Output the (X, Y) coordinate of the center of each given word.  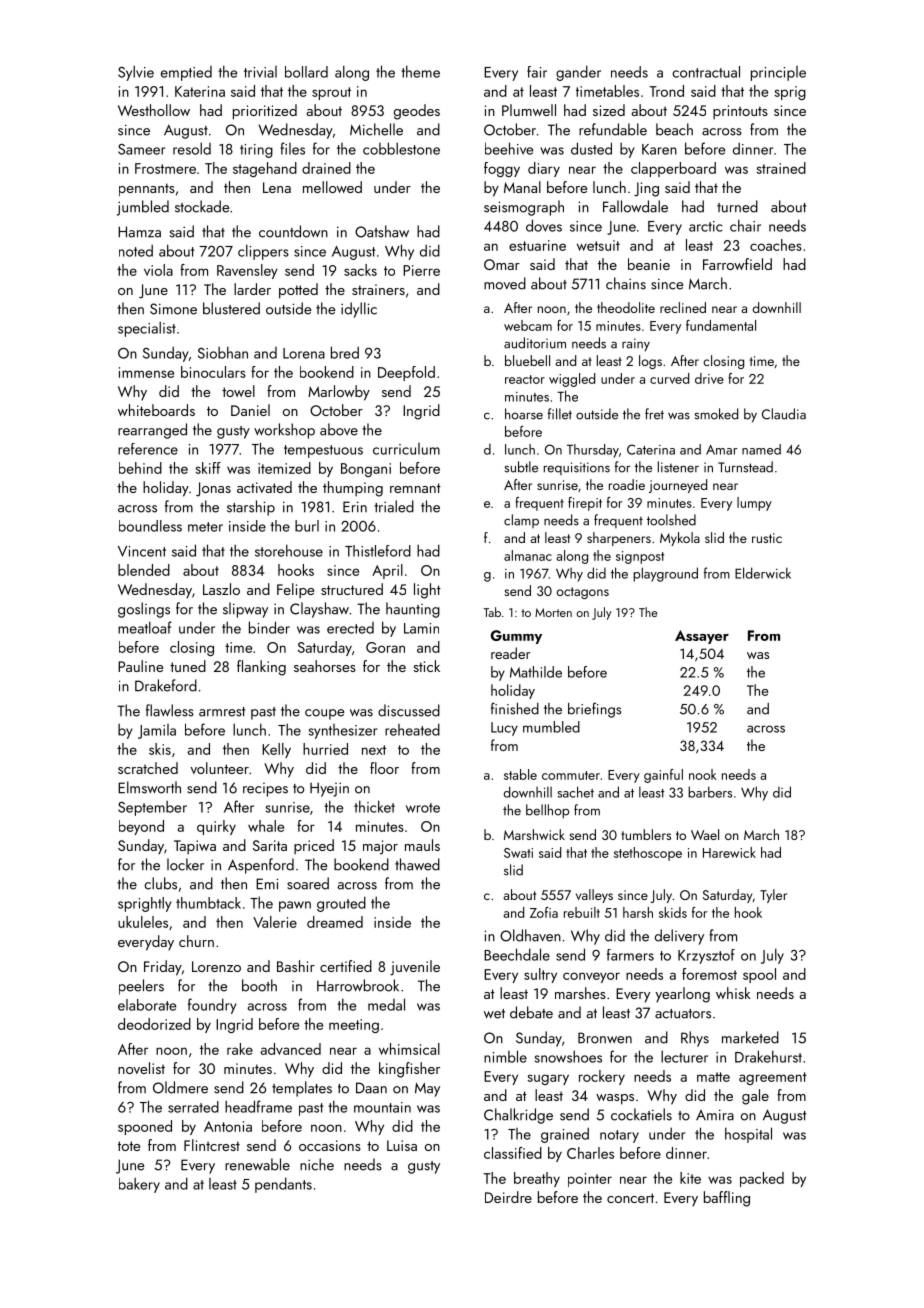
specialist (147, 329)
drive (709, 378)
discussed (409, 710)
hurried (325, 749)
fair (537, 72)
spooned (145, 1127)
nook (702, 774)
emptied (186, 73)
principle (778, 73)
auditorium (535, 343)
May (427, 1089)
